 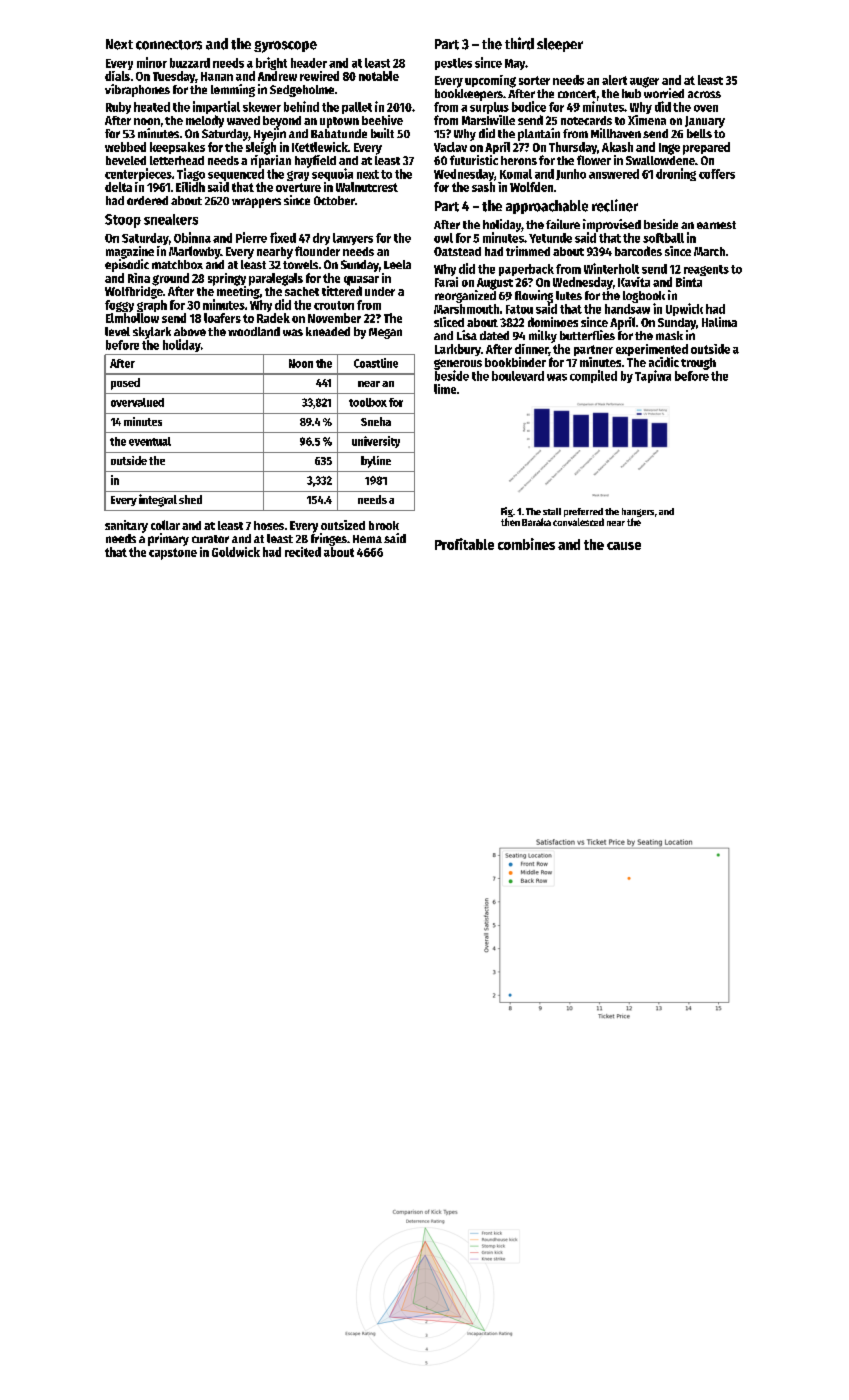 What do you see at coordinates (236, 552) in the screenshot?
I see `Goldwick` at bounding box center [236, 552].
